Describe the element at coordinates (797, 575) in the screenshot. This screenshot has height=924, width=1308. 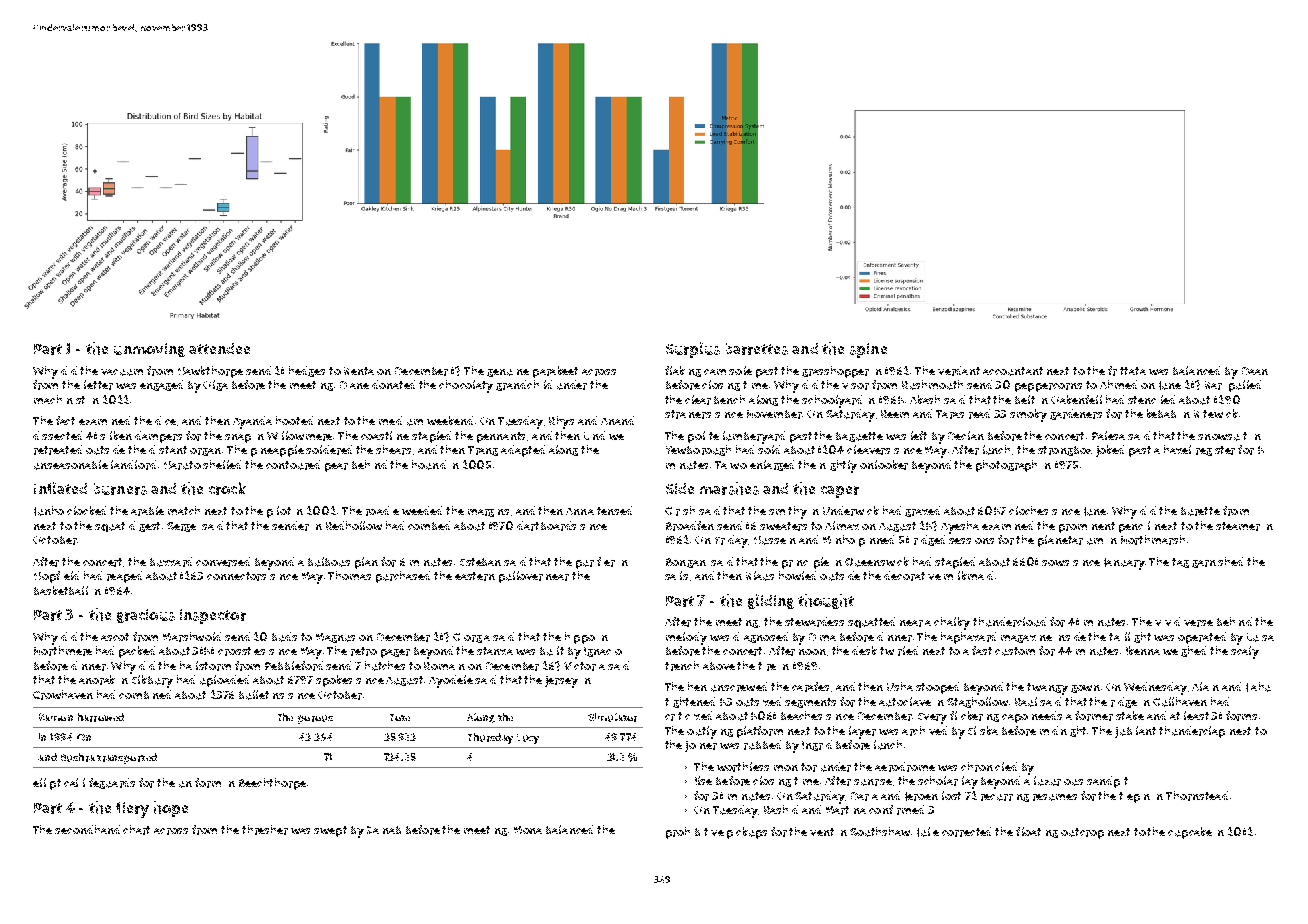
I see `howled` at that location.
